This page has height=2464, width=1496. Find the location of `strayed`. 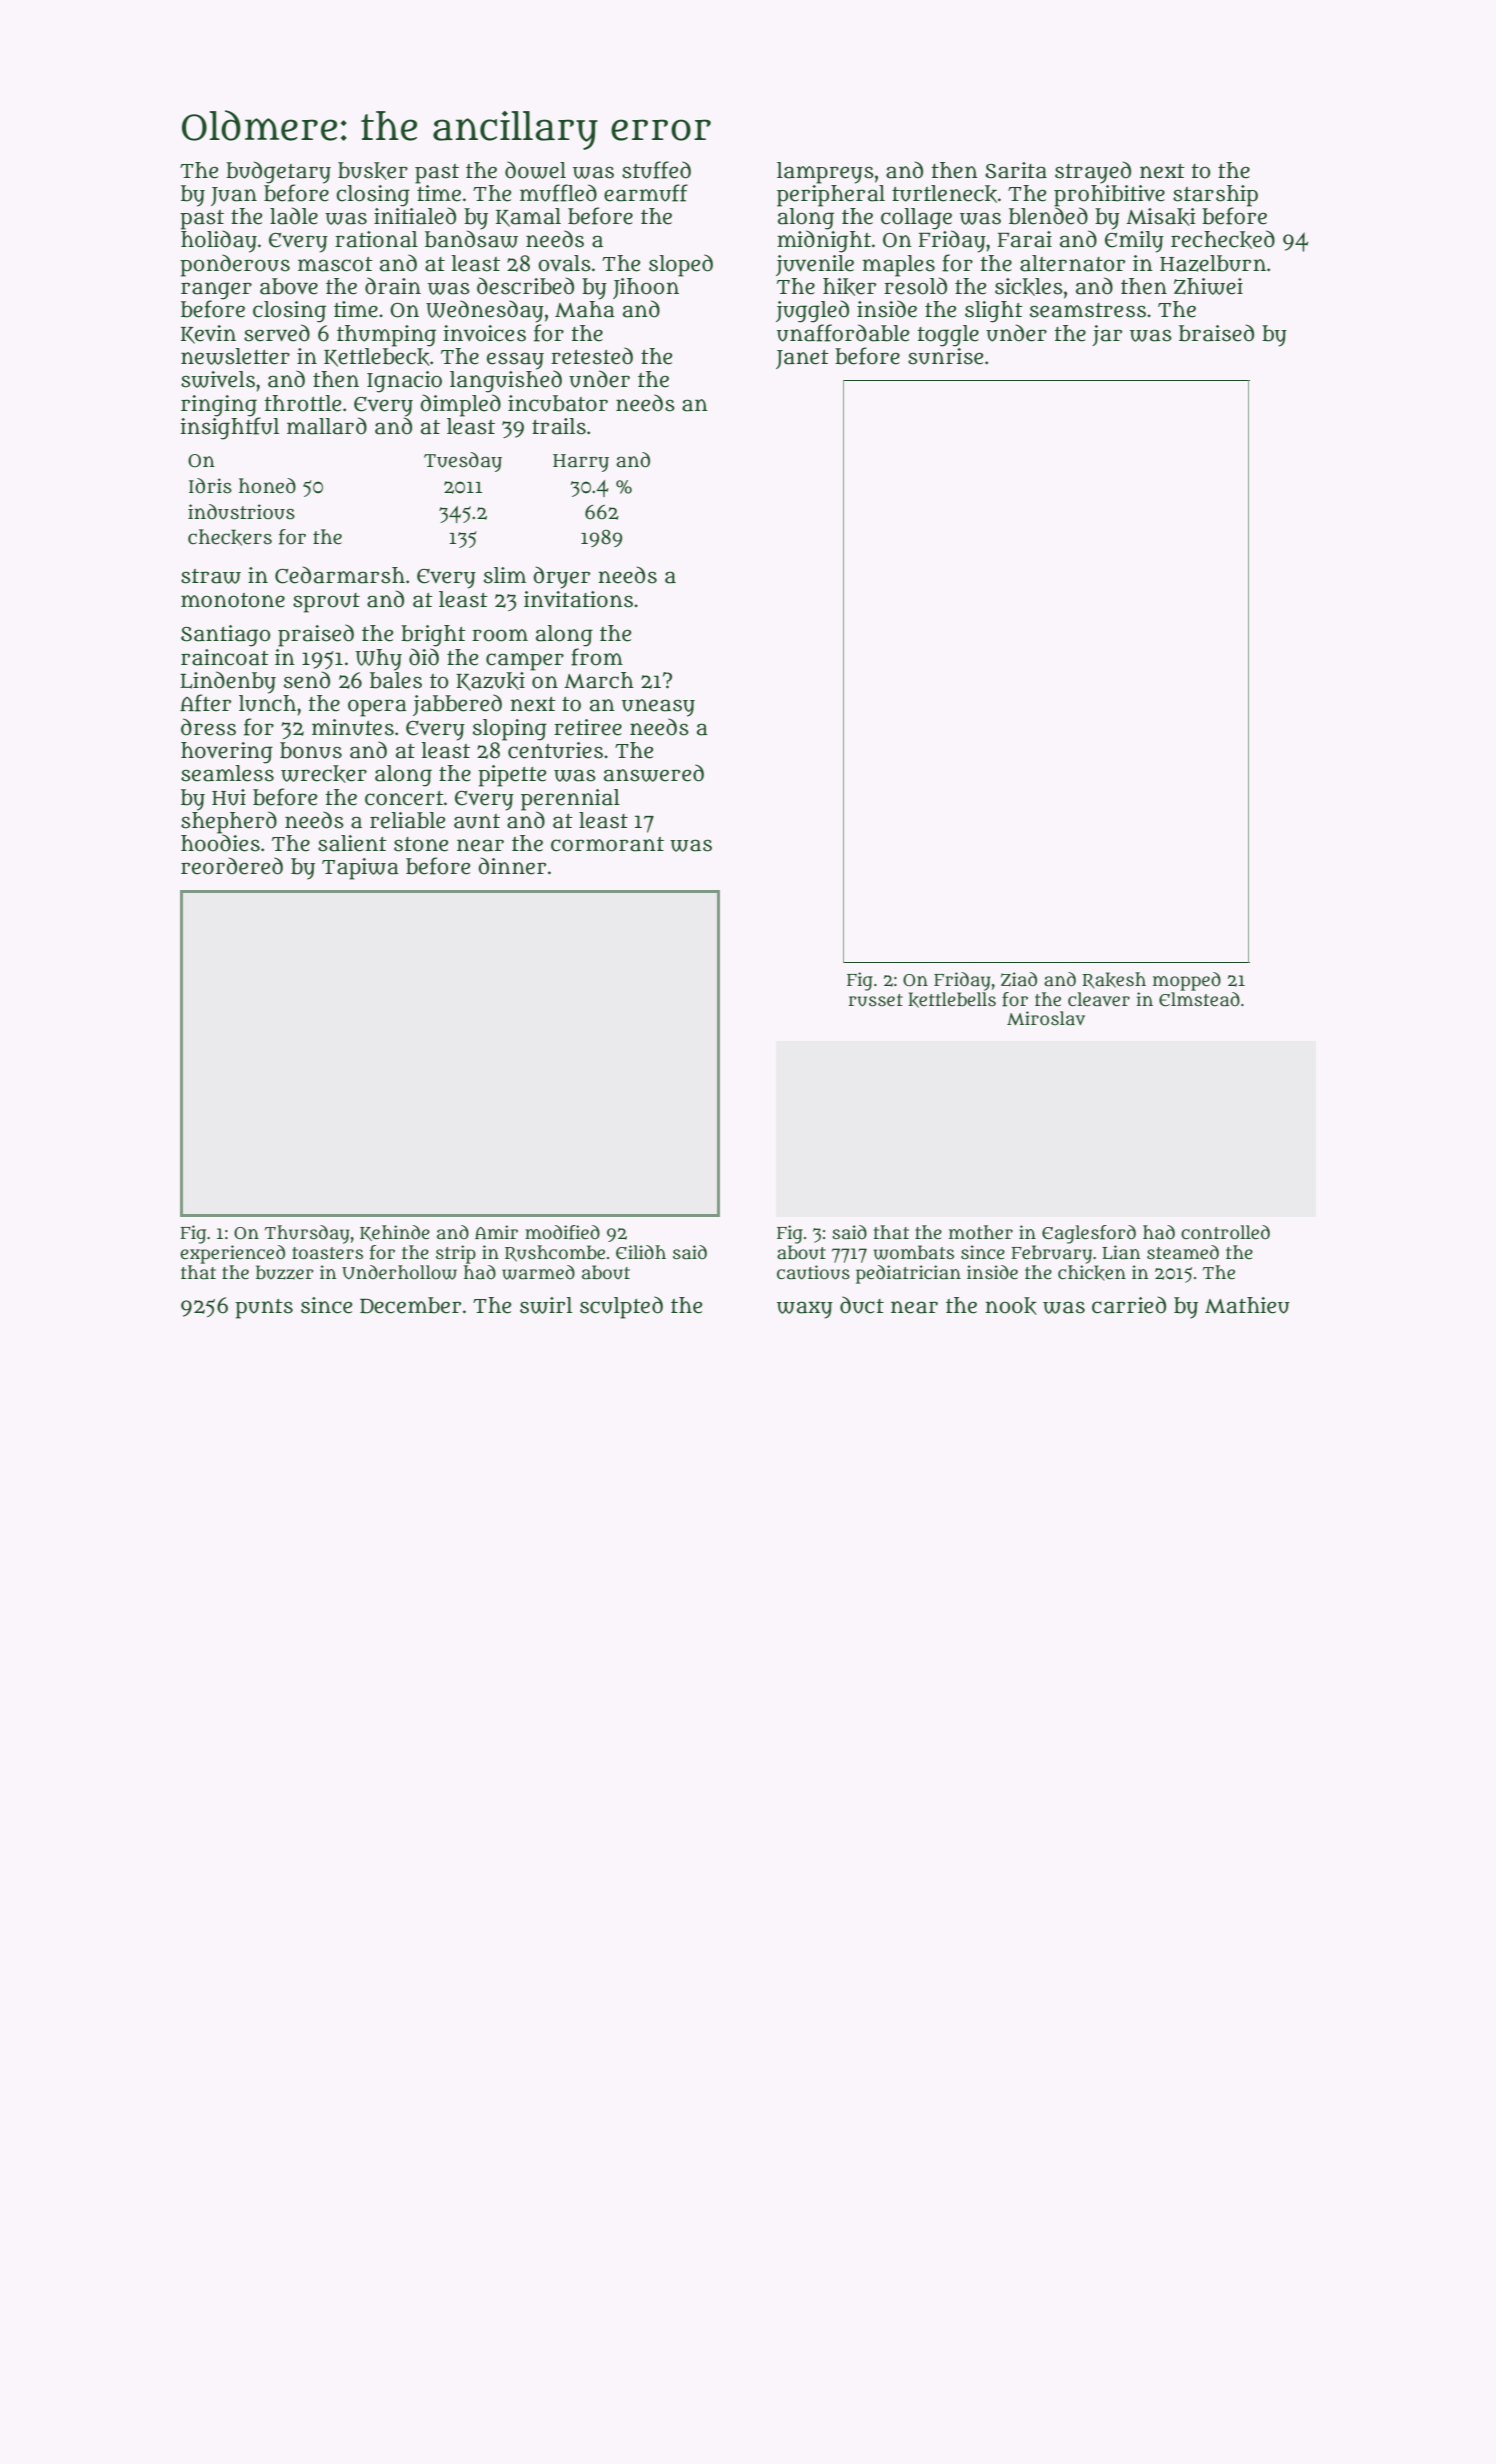

strayed is located at coordinates (1093, 172).
